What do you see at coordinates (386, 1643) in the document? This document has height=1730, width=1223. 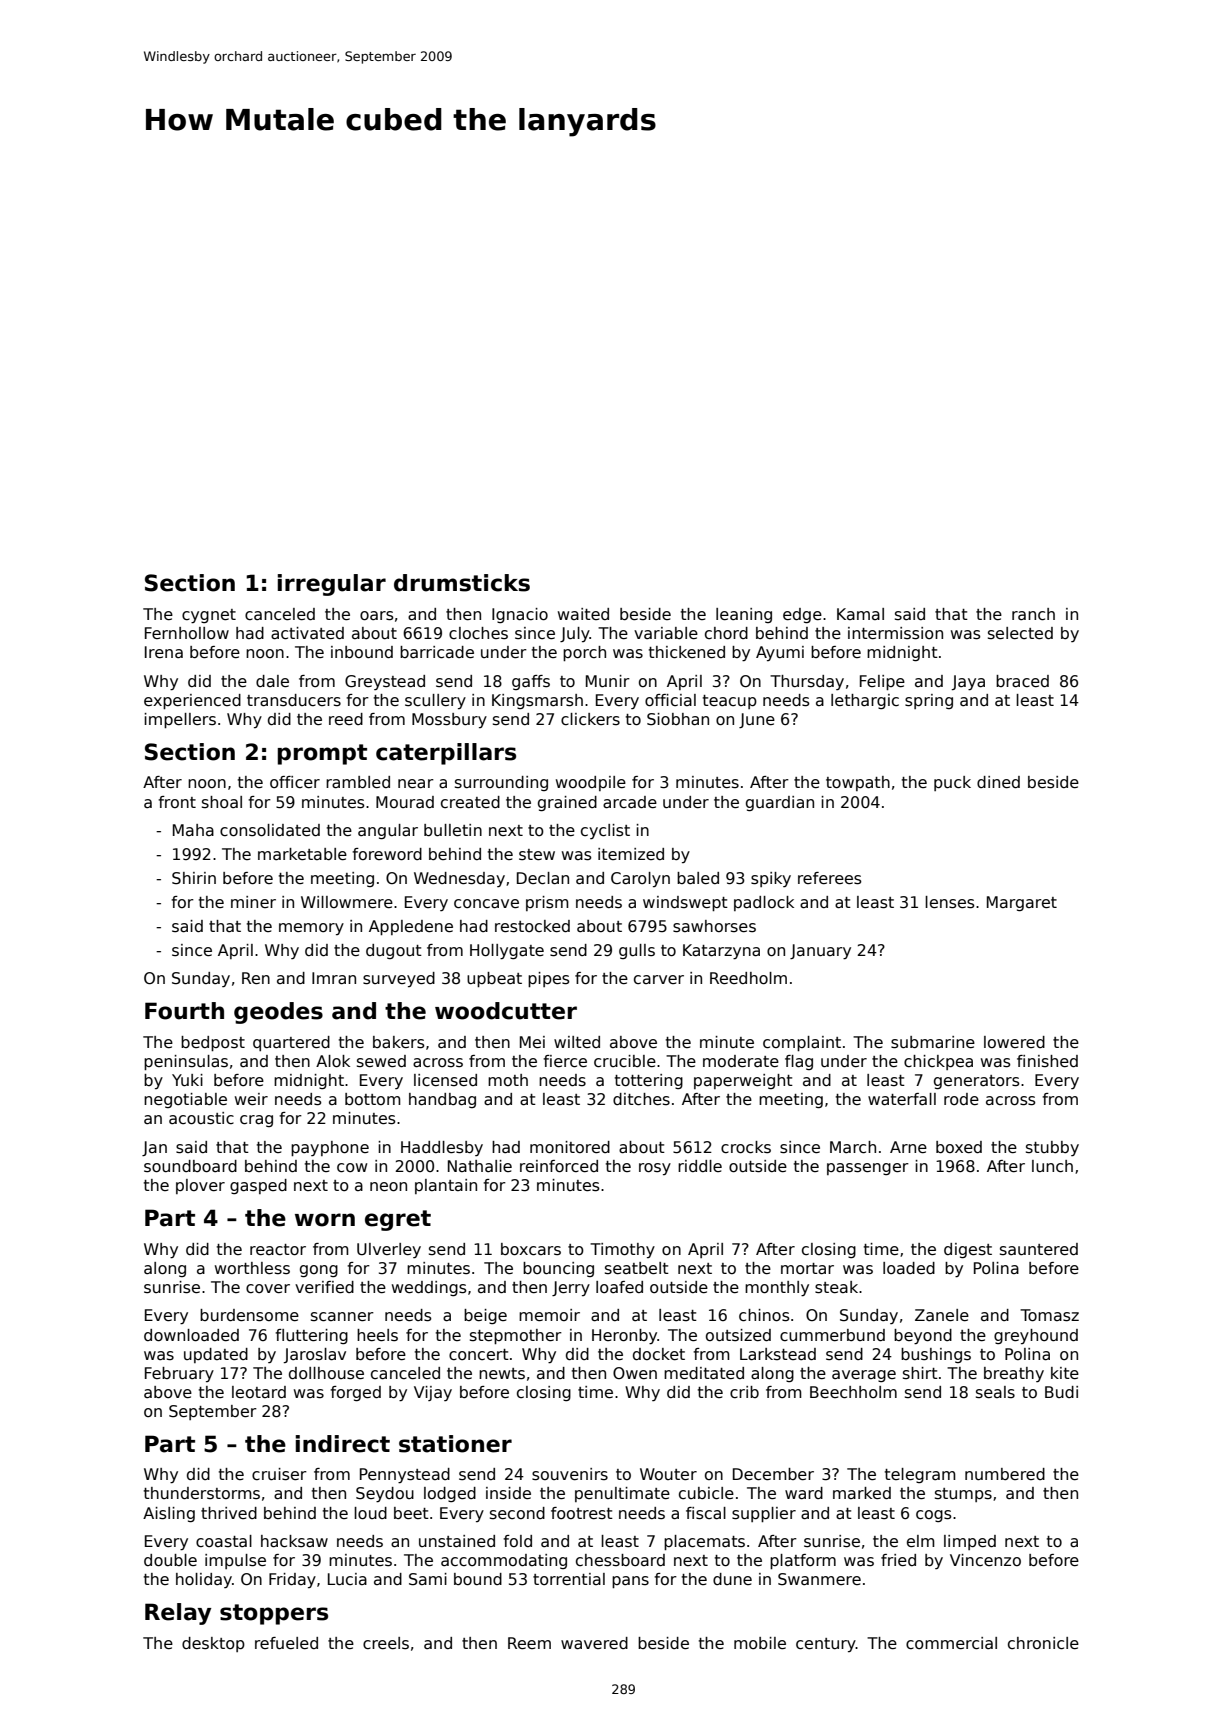 I see `creels` at bounding box center [386, 1643].
